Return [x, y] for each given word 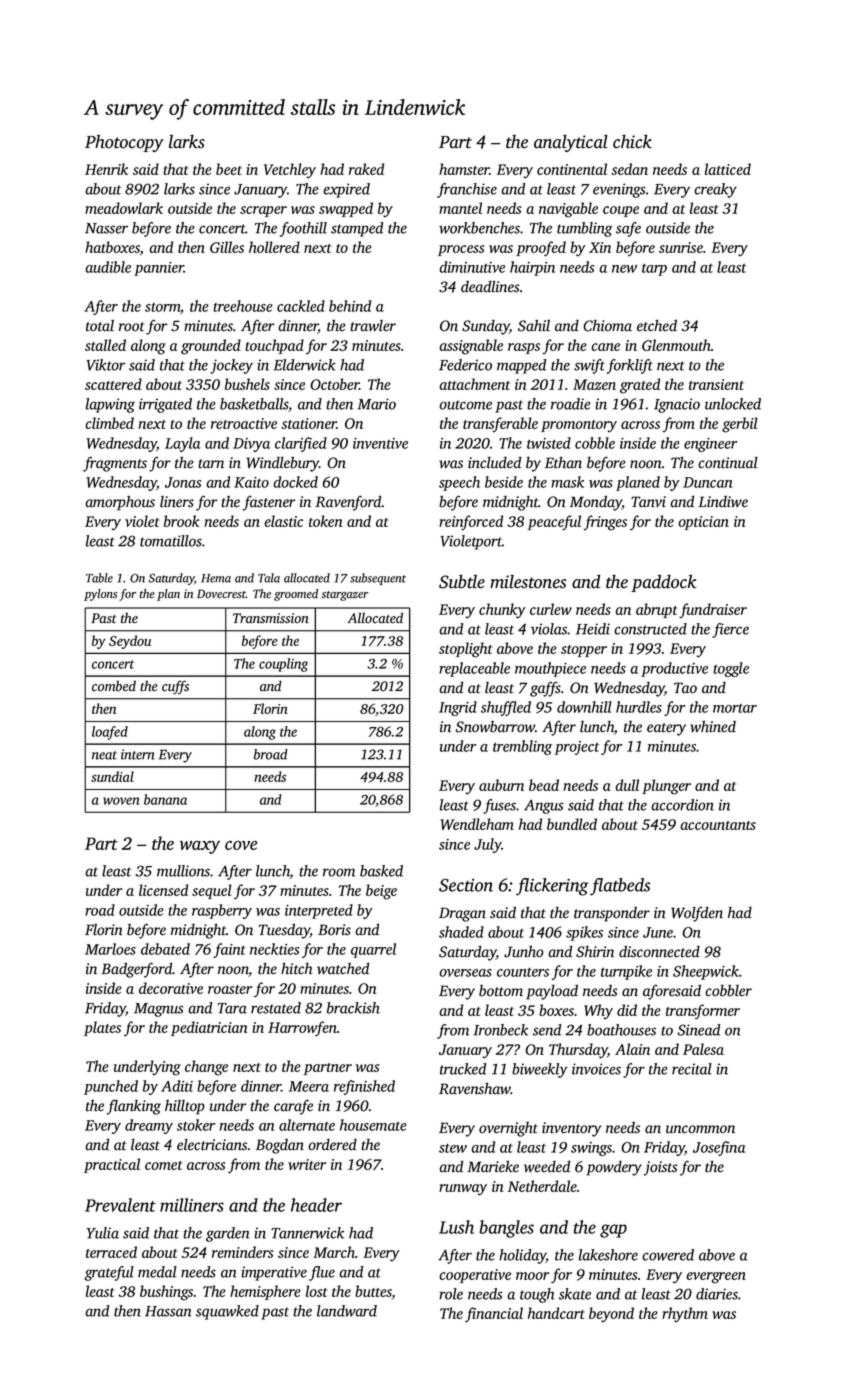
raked [366, 169]
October [334, 384]
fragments [115, 464]
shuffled [506, 708]
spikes [584, 933]
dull [627, 785]
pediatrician [209, 1028]
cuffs [175, 687]
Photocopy [124, 143]
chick [632, 141]
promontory [579, 426]
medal [157, 1272]
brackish [353, 1008]
